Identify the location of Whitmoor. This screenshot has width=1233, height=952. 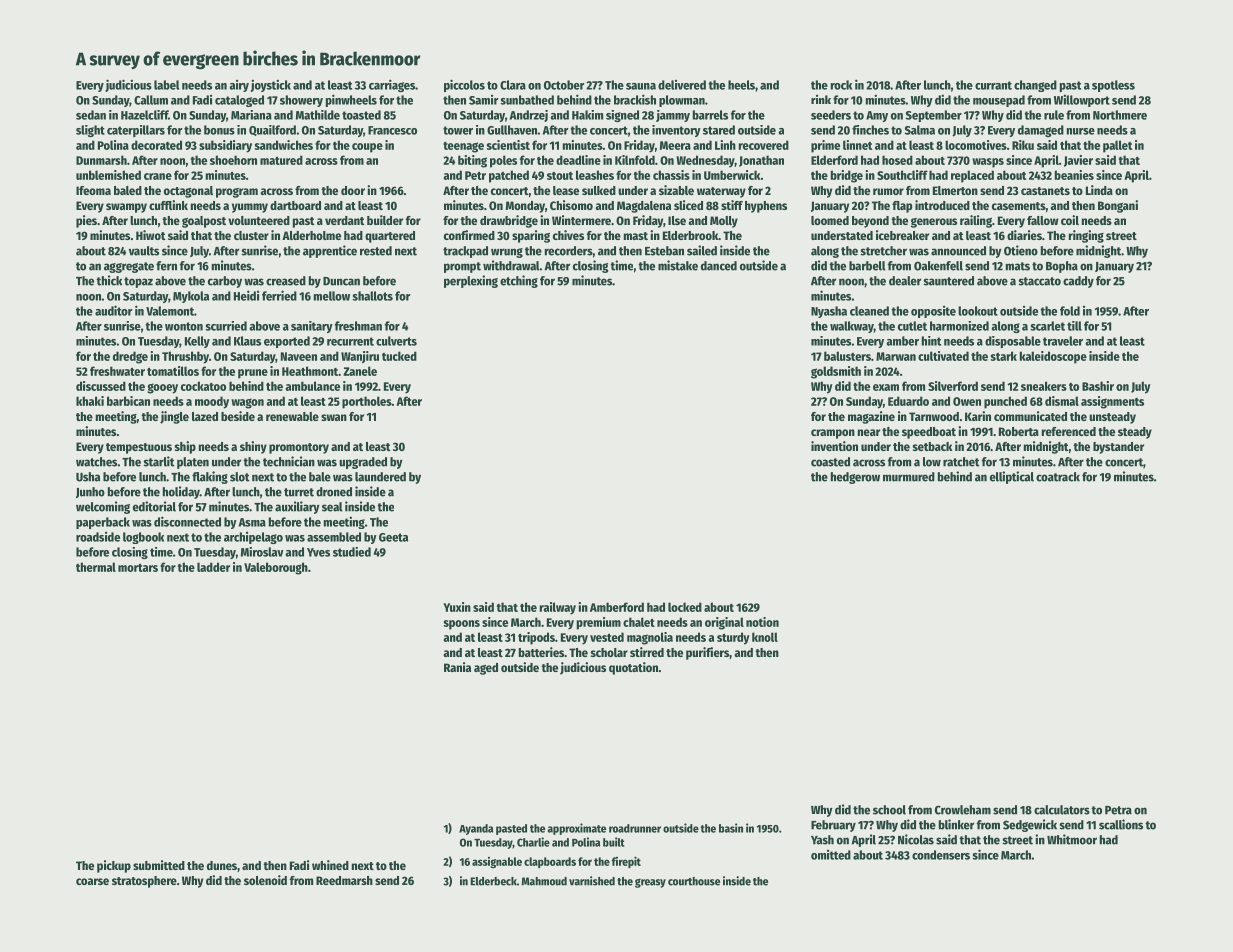
(1072, 839).
